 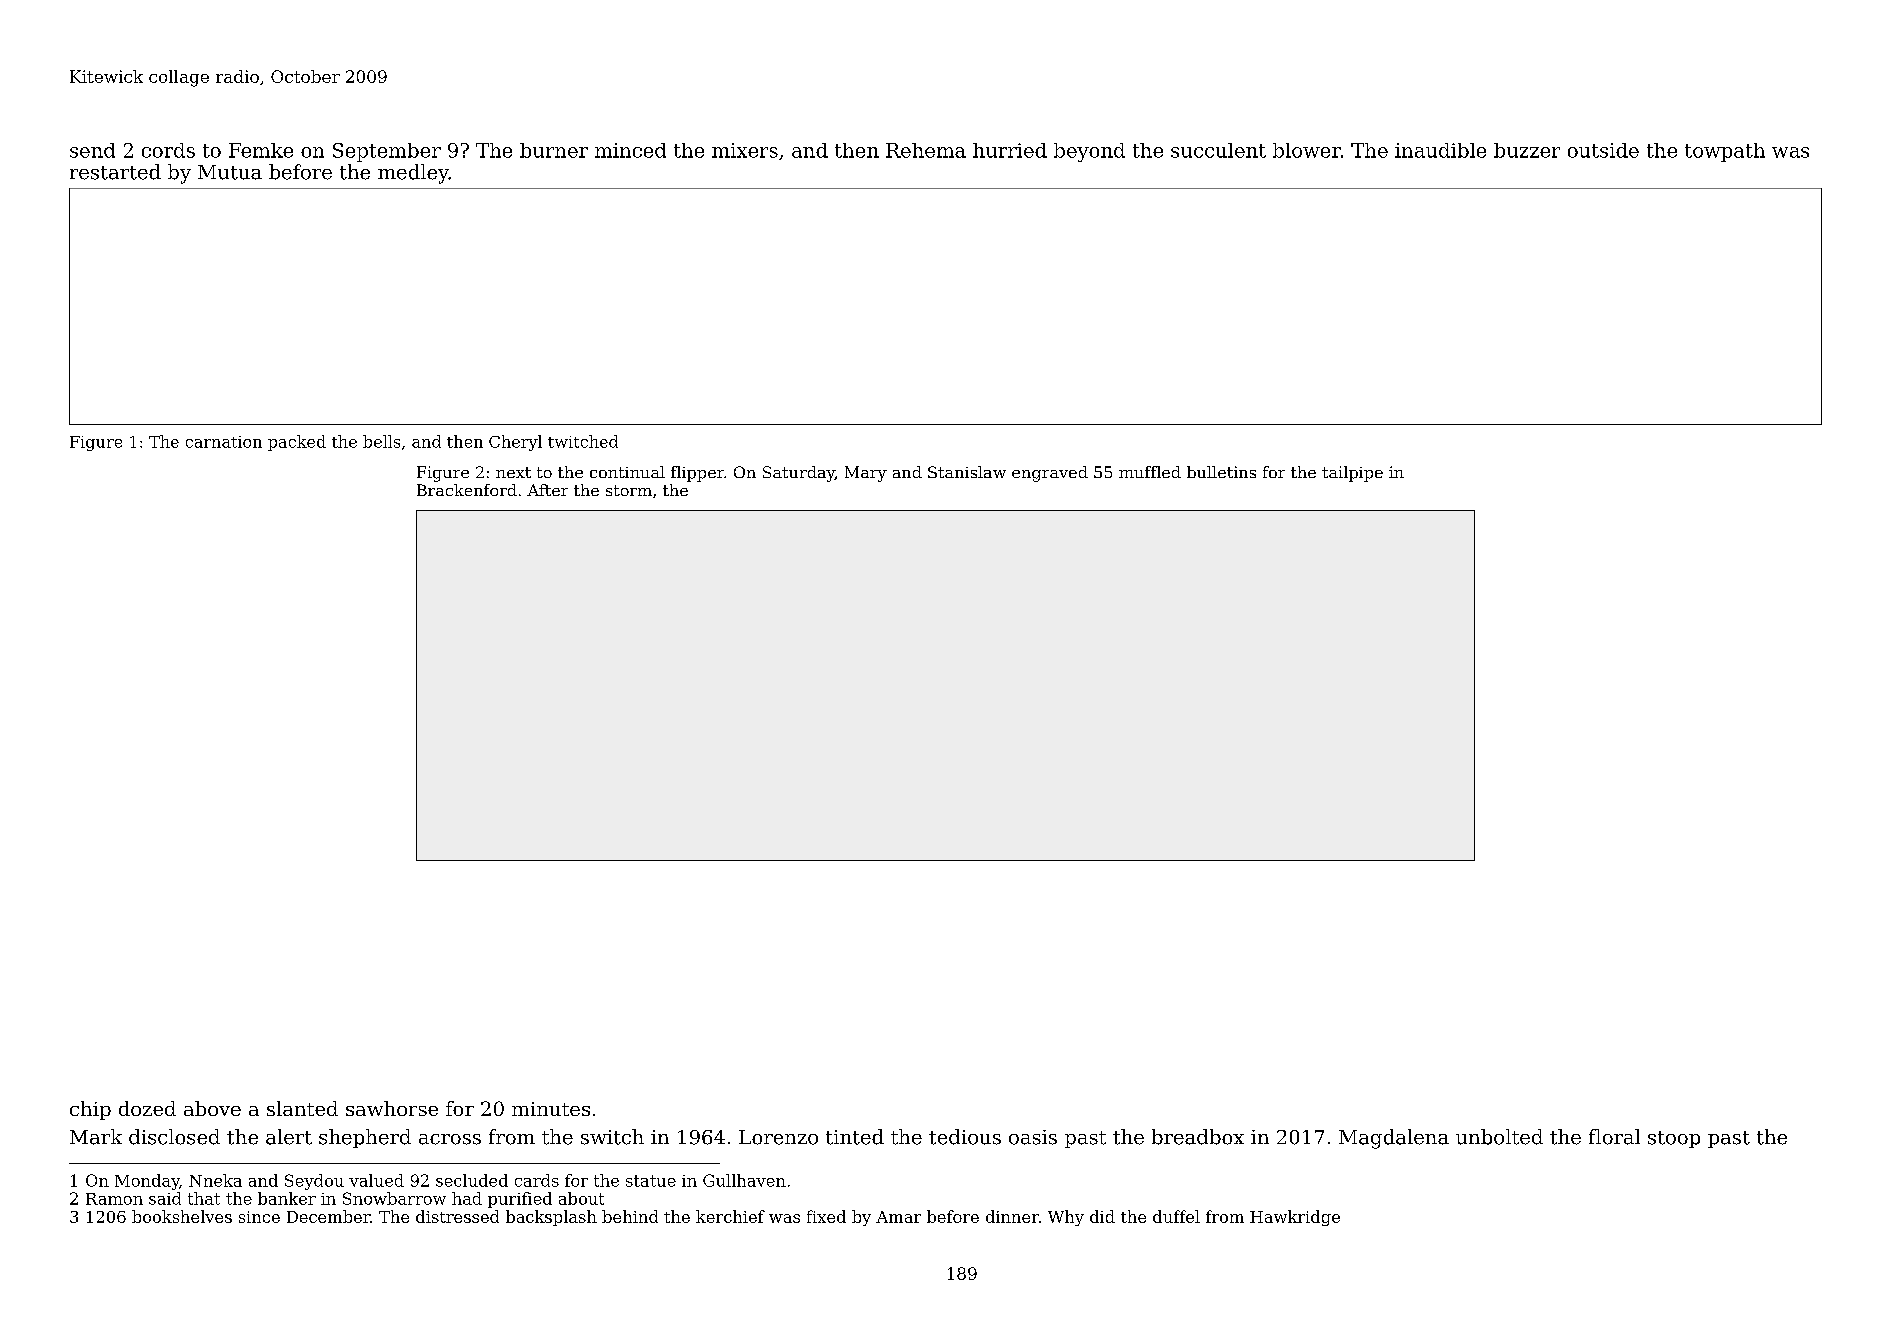 I want to click on medley, so click(x=413, y=174).
